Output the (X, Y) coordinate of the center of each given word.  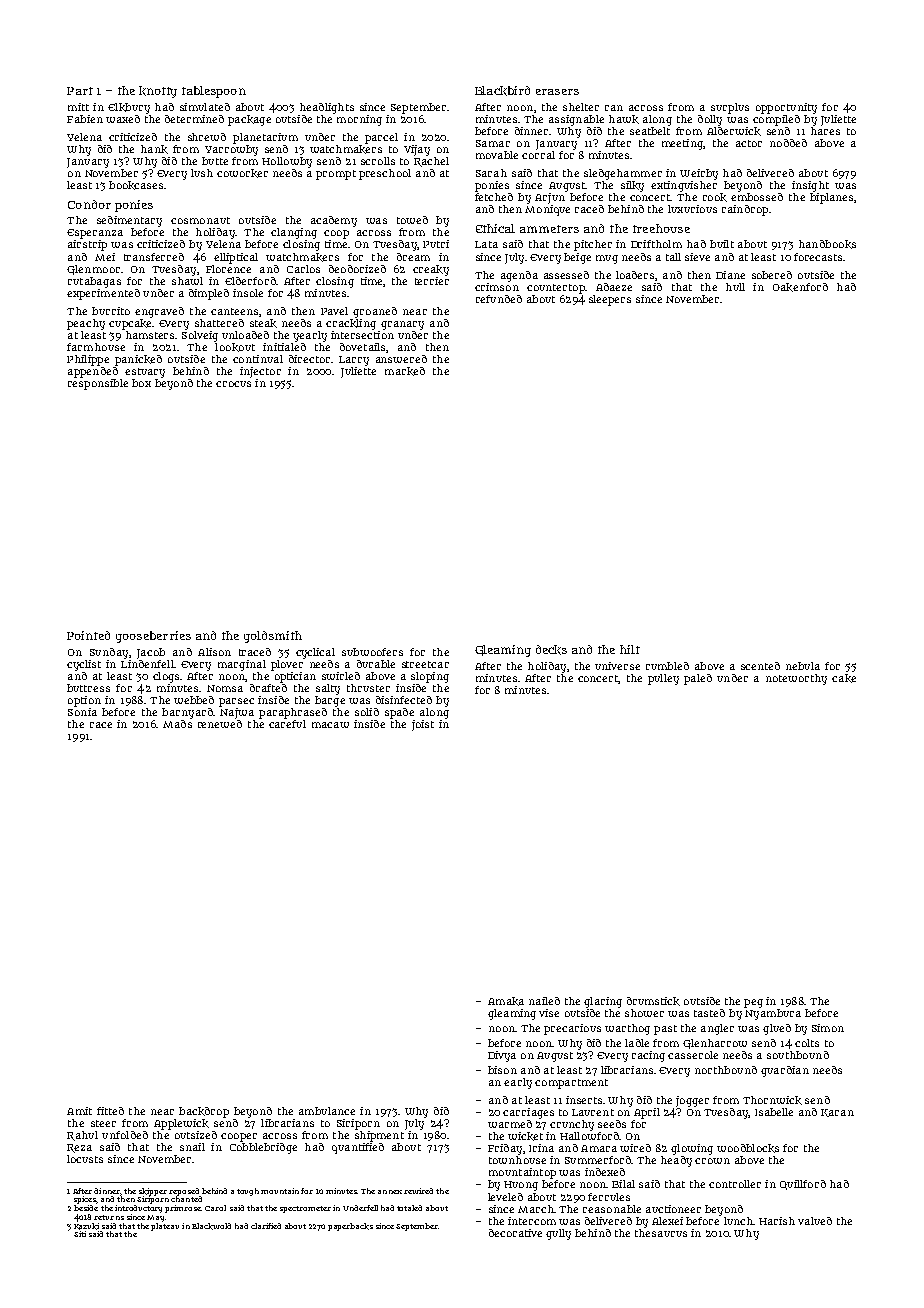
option (84, 701)
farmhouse (96, 347)
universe (617, 666)
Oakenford (800, 287)
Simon (828, 1028)
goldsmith (273, 637)
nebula (803, 666)
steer (103, 1123)
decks (551, 650)
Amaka (506, 1001)
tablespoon (214, 92)
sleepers (610, 300)
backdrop (204, 1112)
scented (760, 666)
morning (359, 120)
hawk (624, 119)
